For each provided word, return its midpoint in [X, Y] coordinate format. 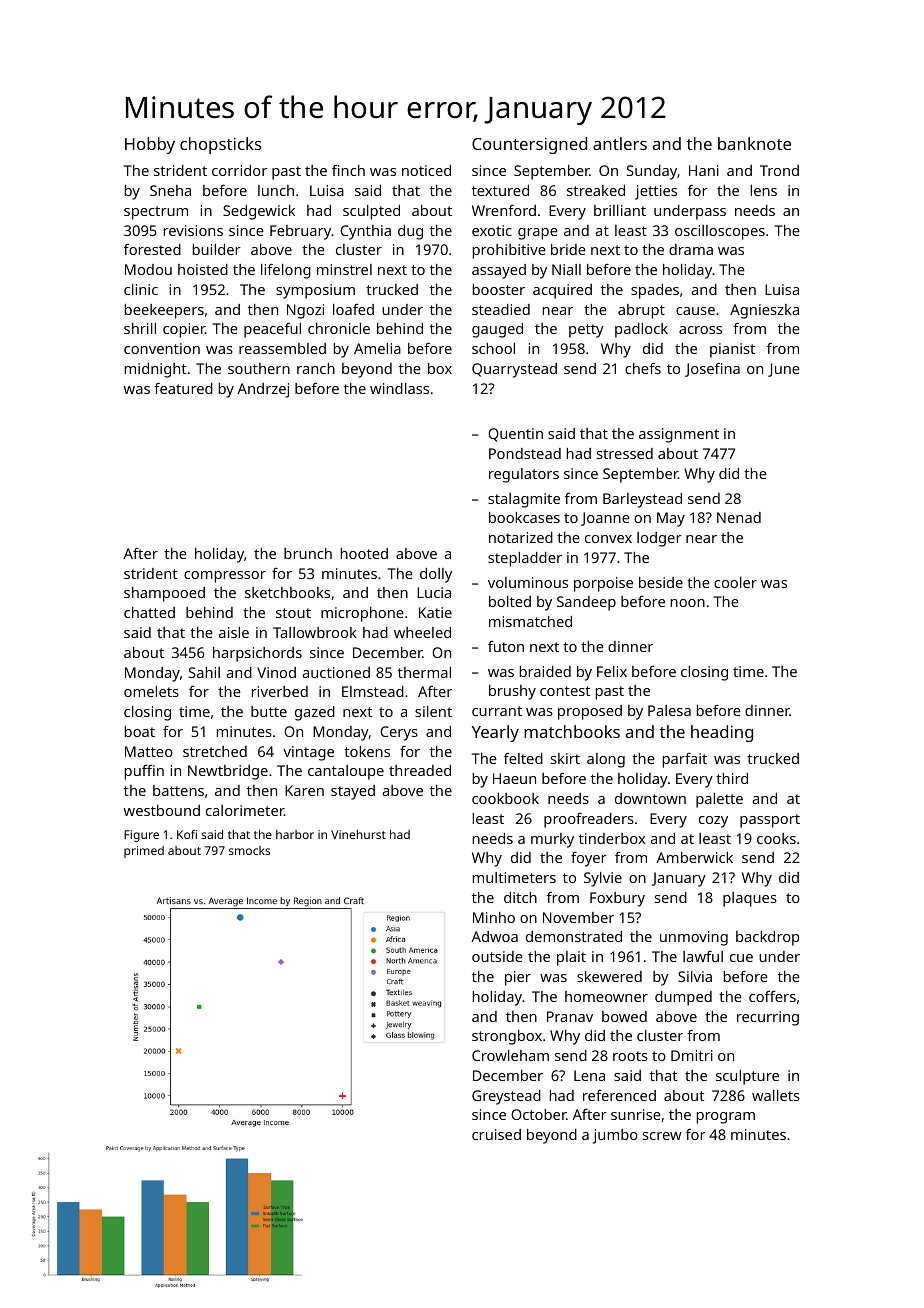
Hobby [150, 145]
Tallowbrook [315, 632]
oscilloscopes [720, 232]
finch [348, 170]
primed [144, 852]
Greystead [506, 1097]
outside [497, 956]
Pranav [570, 1016]
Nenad [739, 517]
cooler [735, 582]
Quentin [515, 435]
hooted [364, 553]
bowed [624, 1016]
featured [183, 388]
